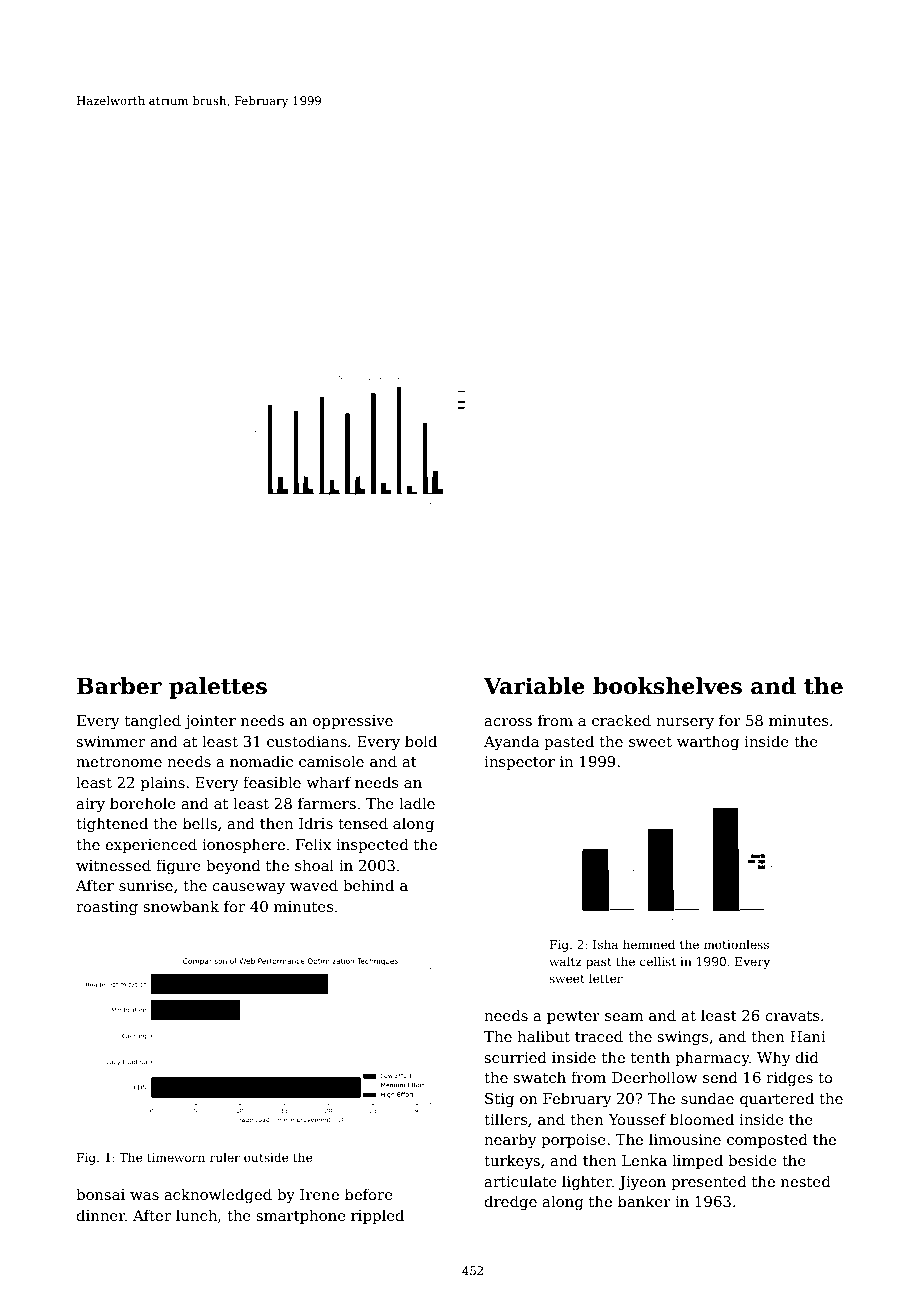 The height and width of the screenshot is (1311, 924). Describe the element at coordinates (534, 686) in the screenshot. I see `Variable` at that location.
